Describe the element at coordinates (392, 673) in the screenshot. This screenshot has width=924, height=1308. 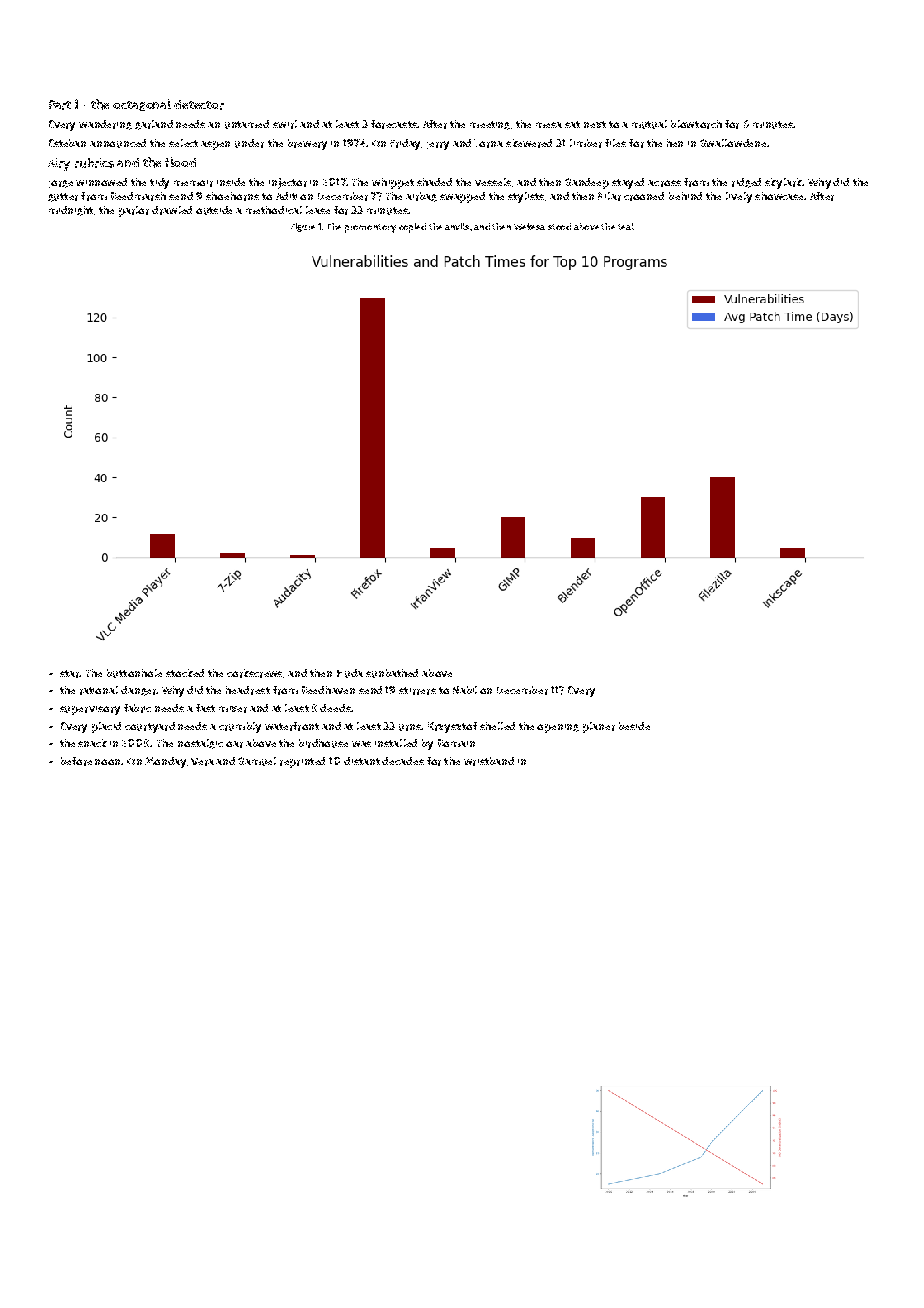
I see `sunbathed` at that location.
